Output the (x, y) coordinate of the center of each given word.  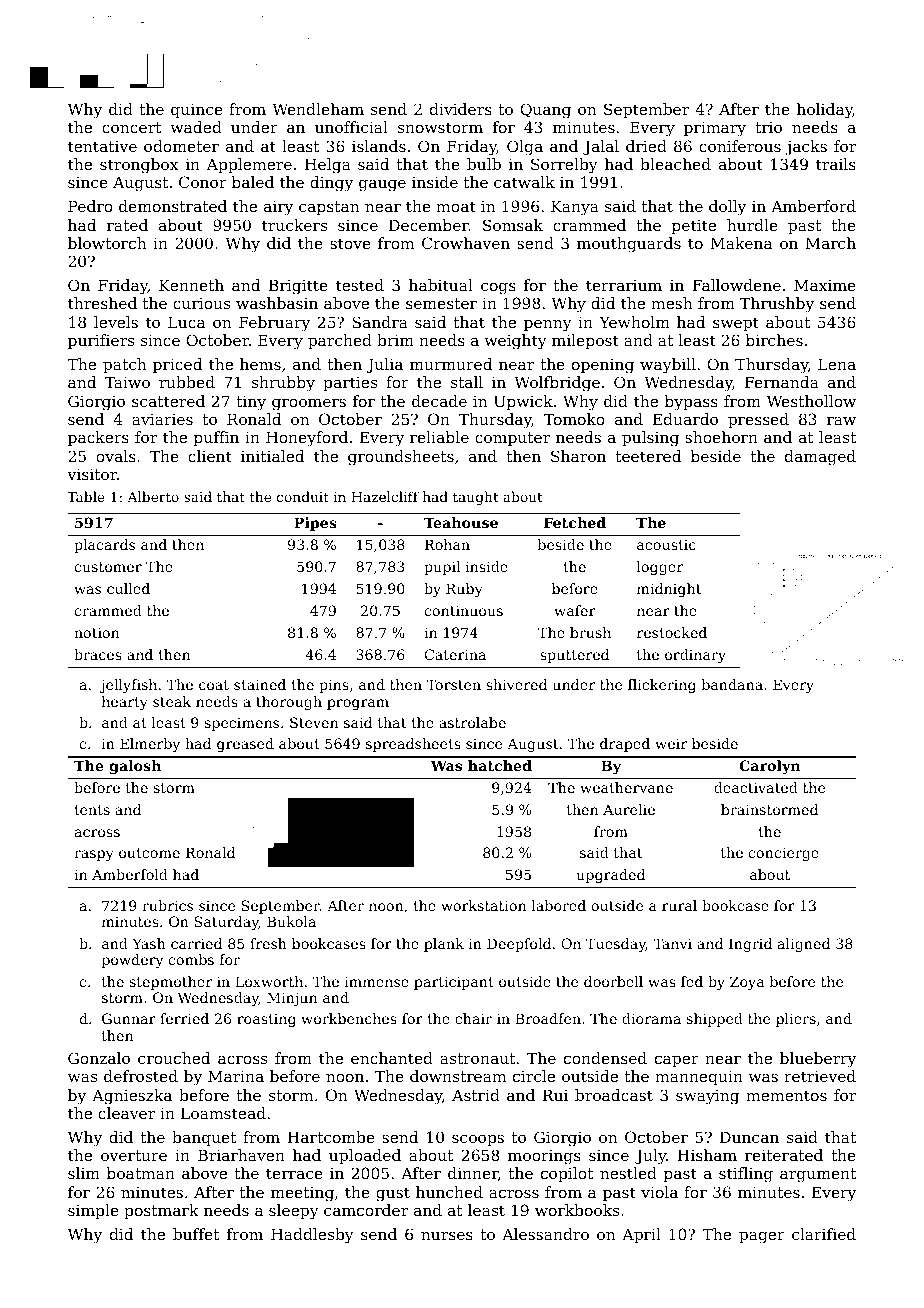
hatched (500, 765)
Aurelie (629, 809)
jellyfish (128, 686)
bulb (484, 164)
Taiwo (127, 382)
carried (196, 943)
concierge (784, 854)
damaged (820, 458)
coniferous (740, 146)
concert (131, 127)
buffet (196, 1234)
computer (512, 439)
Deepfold (519, 945)
